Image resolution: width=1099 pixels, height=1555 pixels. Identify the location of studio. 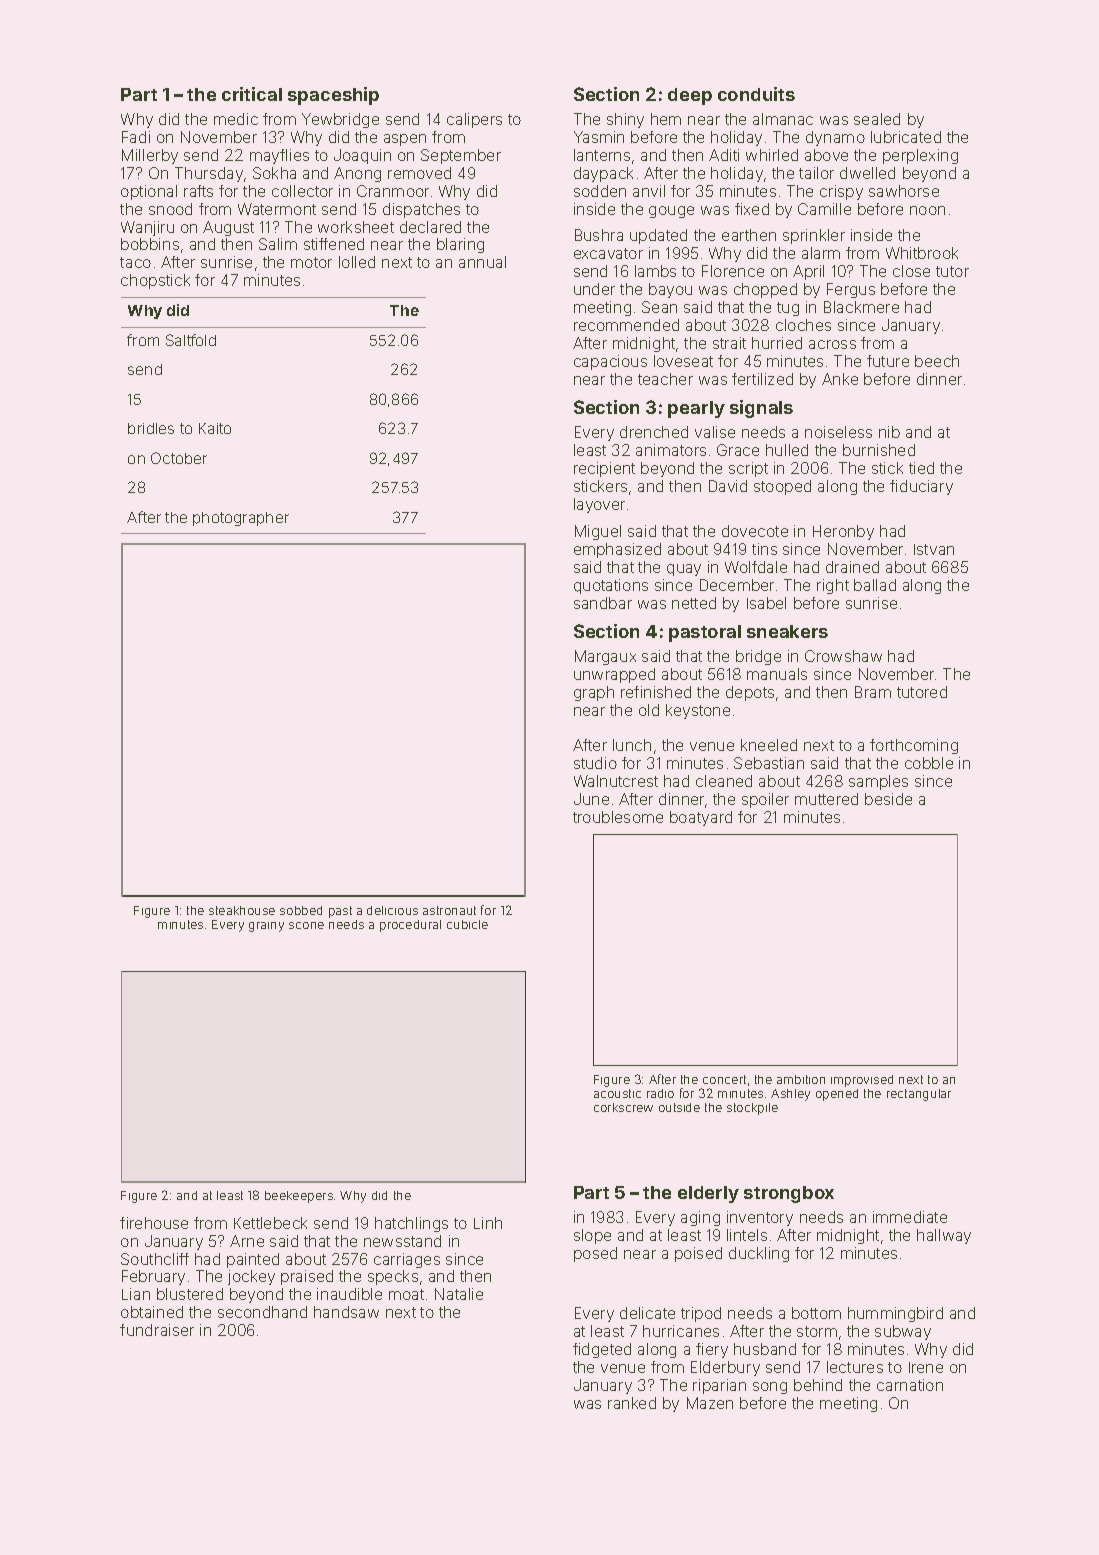
(595, 763).
